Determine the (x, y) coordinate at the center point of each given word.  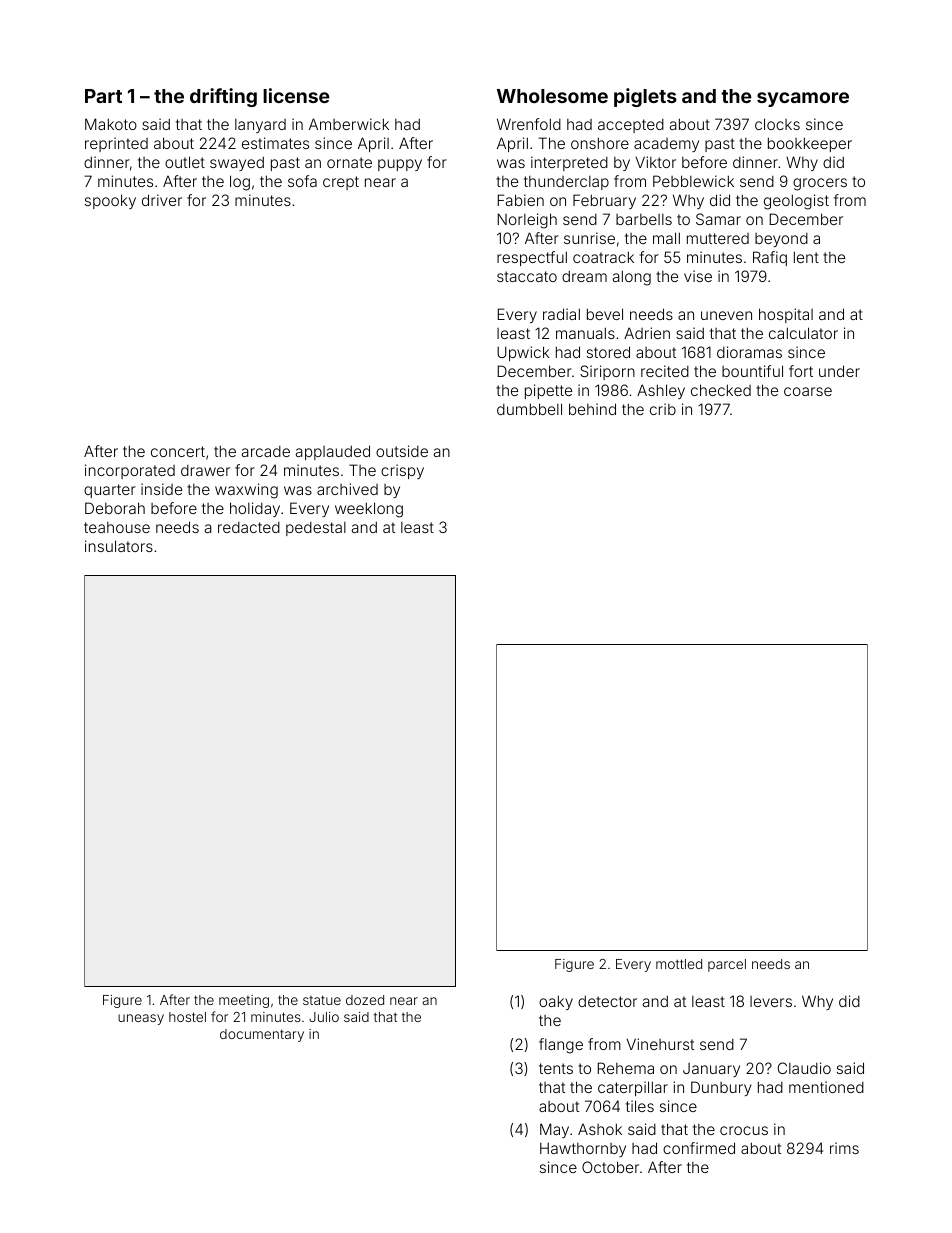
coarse (808, 391)
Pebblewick (693, 181)
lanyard (260, 126)
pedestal (316, 529)
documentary (262, 1035)
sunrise (589, 238)
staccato (527, 276)
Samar (718, 219)
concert (178, 451)
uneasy (141, 1019)
